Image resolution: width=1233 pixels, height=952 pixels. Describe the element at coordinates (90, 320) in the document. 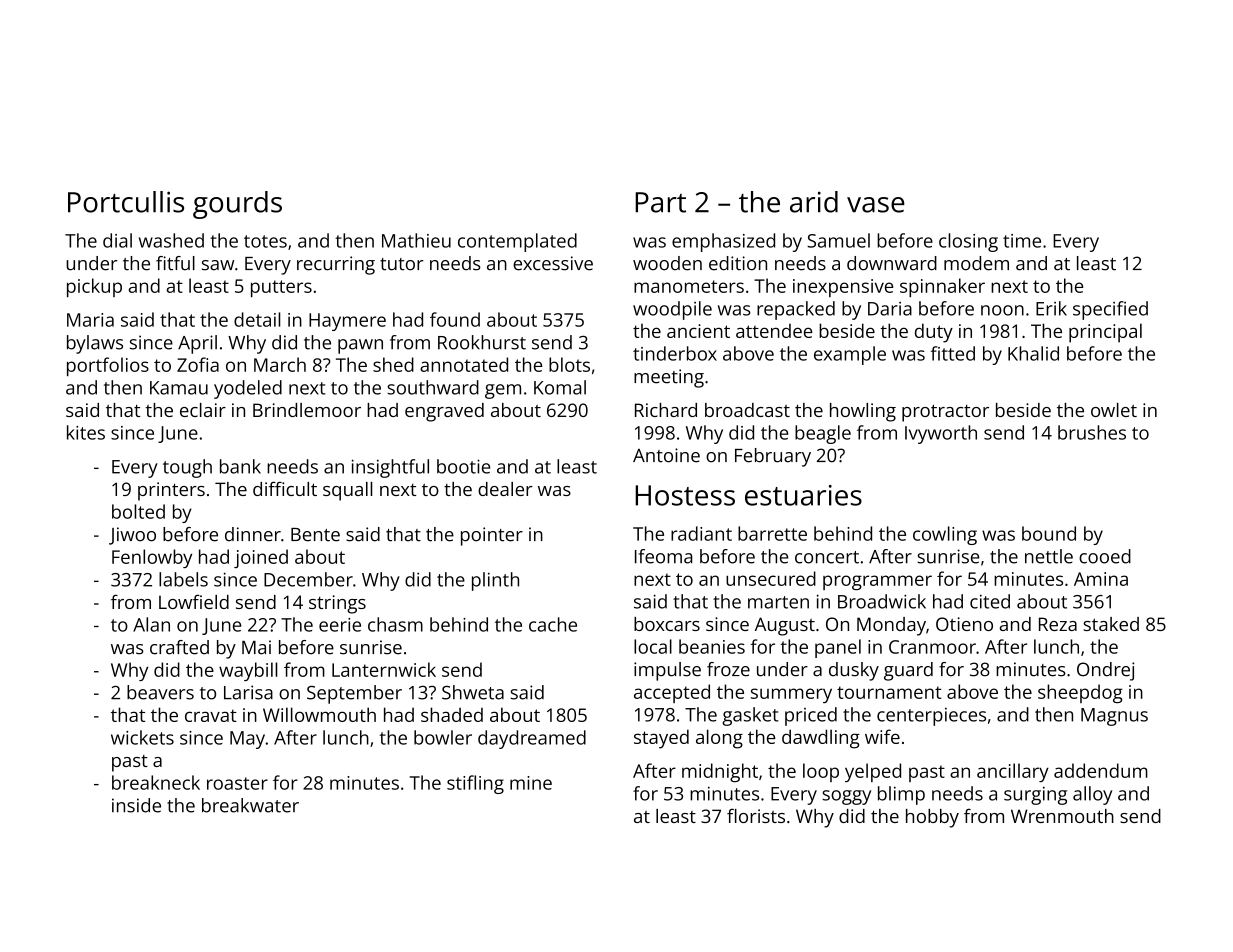

I see `Maria` at that location.
